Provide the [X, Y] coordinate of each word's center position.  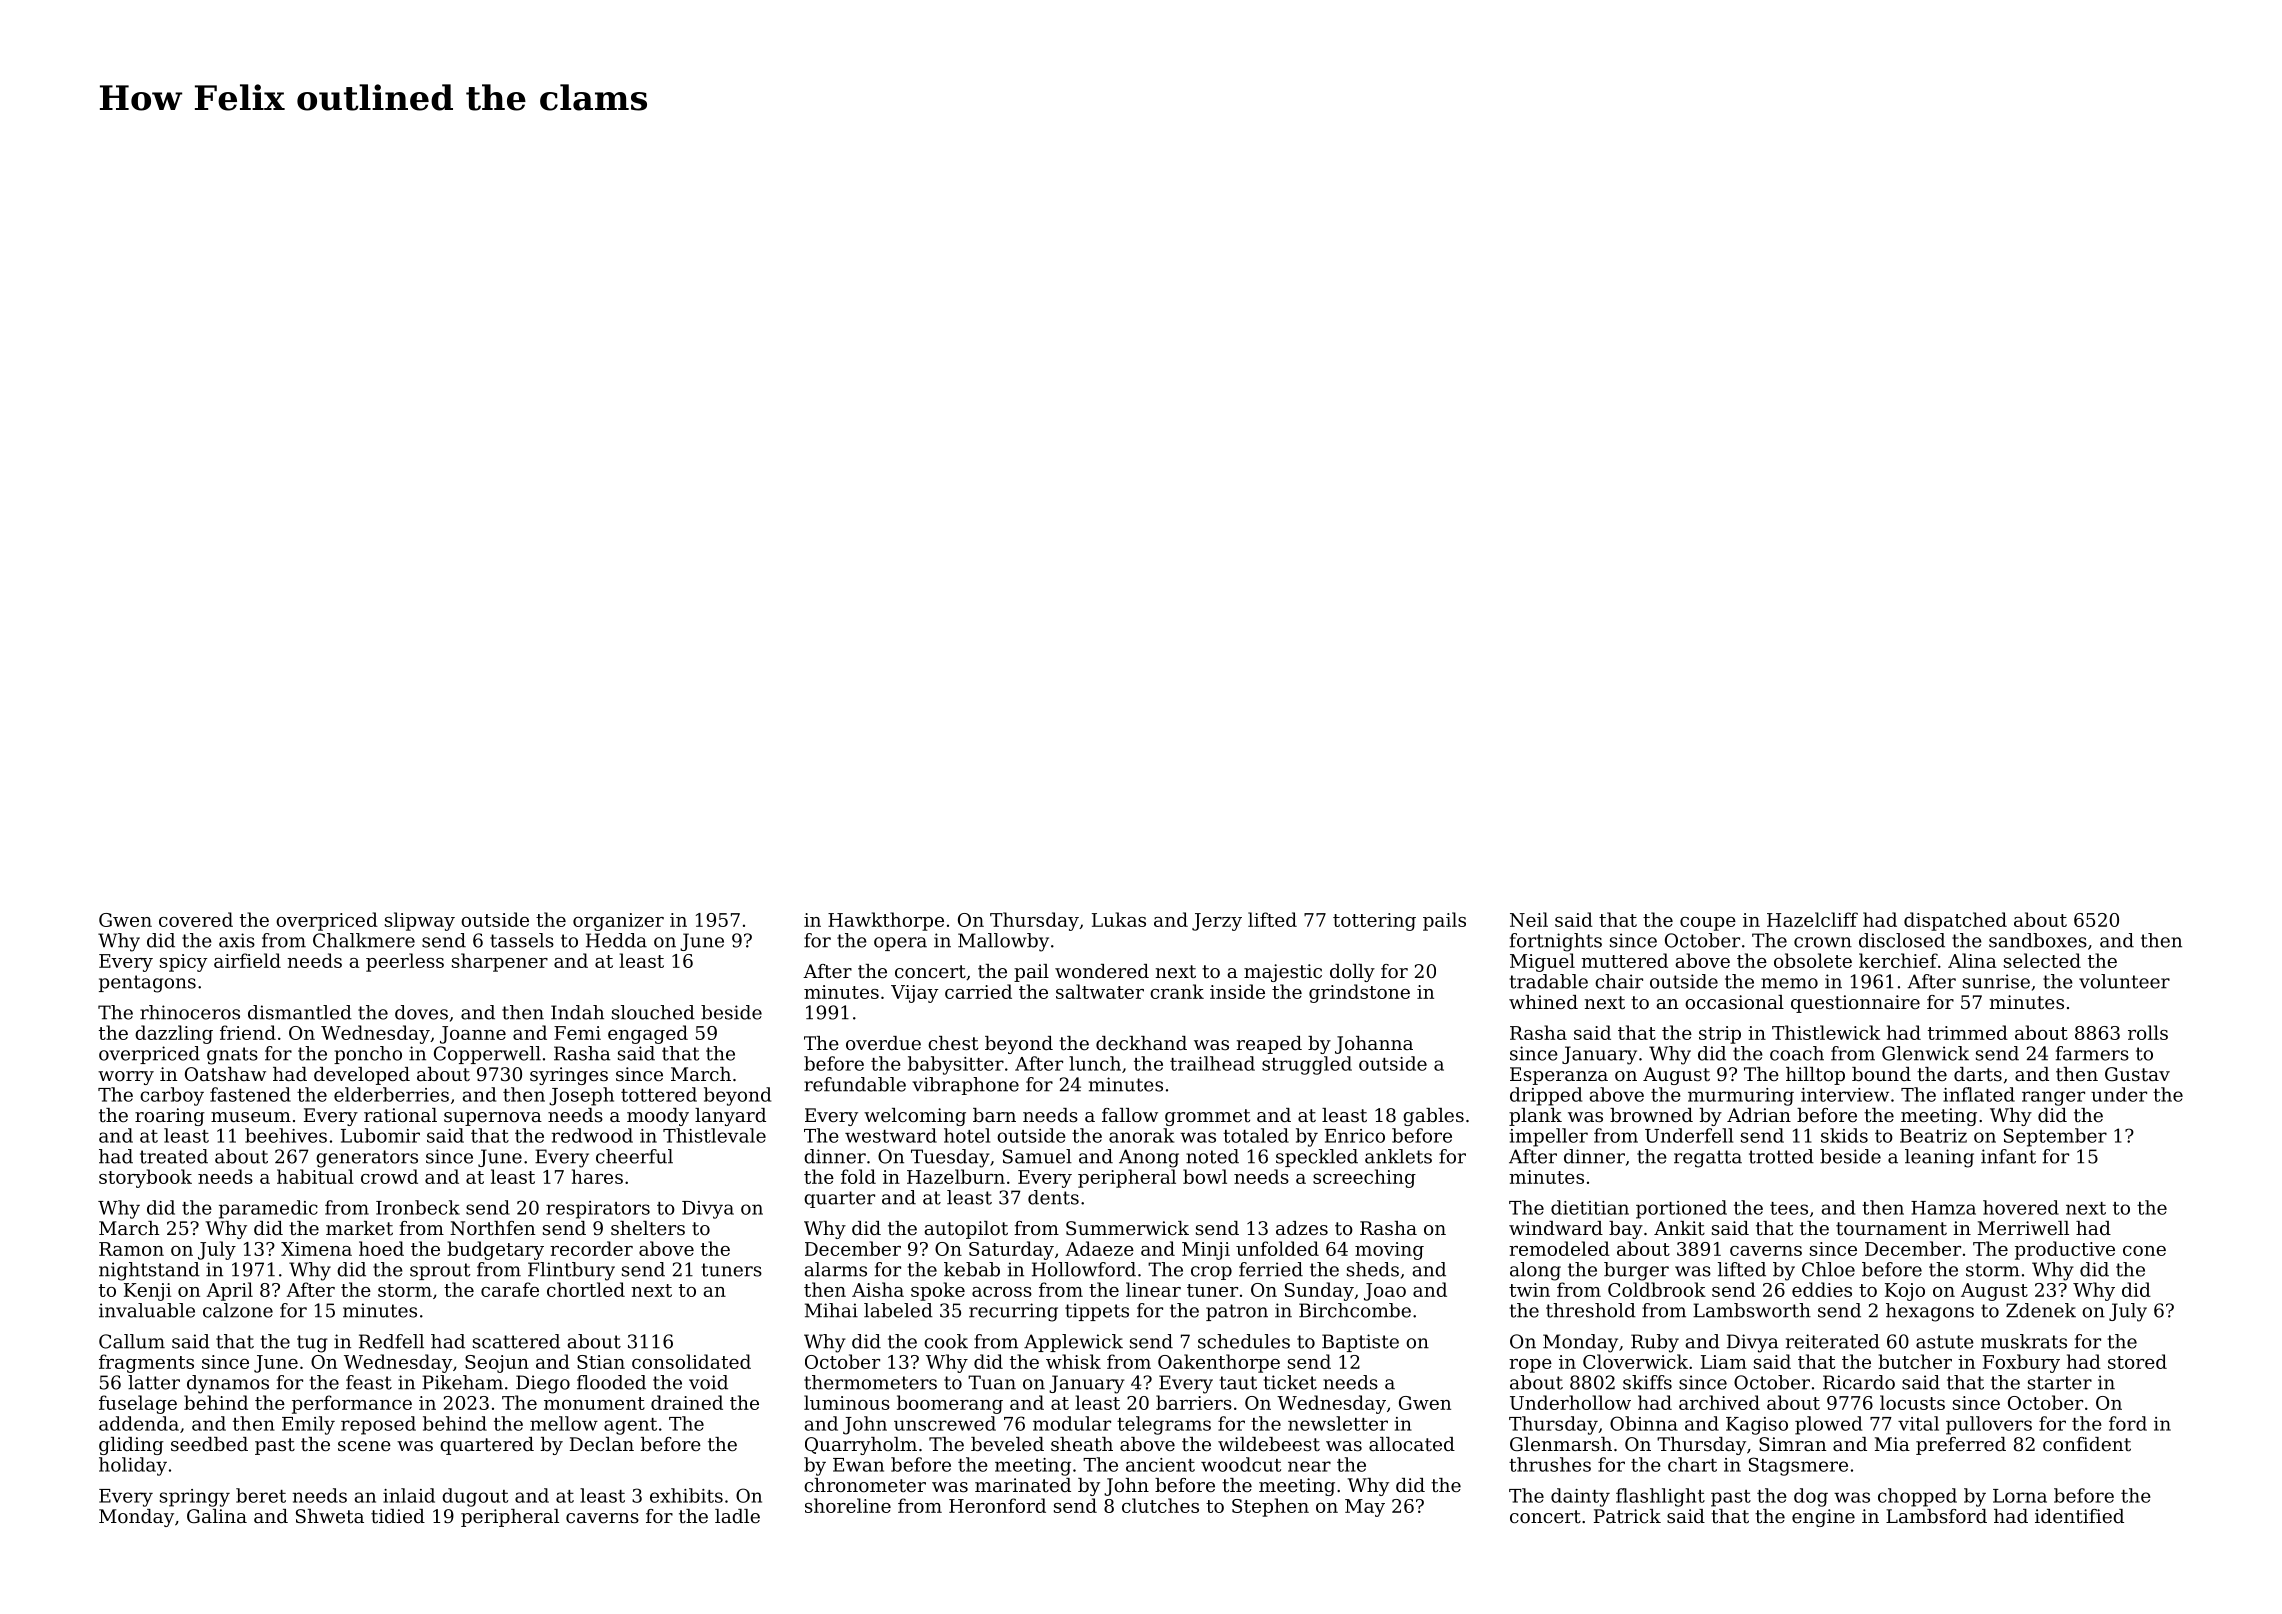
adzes [1302, 1228]
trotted [1781, 1156]
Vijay [914, 994]
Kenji [147, 1292]
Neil [1529, 919]
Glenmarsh [1561, 1444]
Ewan [858, 1465]
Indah [577, 1012]
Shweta [330, 1516]
